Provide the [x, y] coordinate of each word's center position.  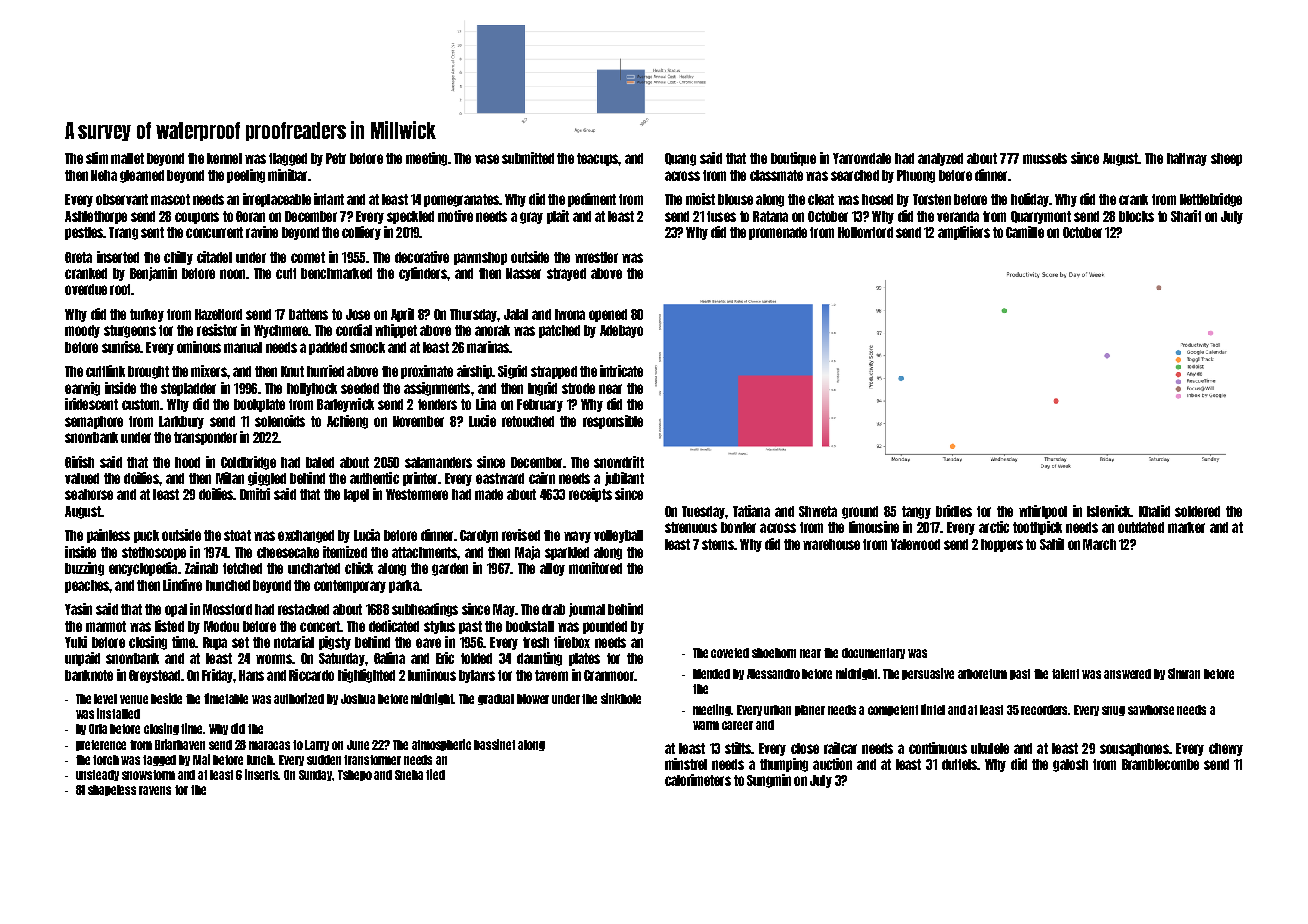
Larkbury [181, 422]
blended [711, 674]
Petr [336, 158]
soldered [1197, 511]
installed [118, 713]
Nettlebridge [1211, 200]
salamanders [438, 462]
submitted [528, 158]
